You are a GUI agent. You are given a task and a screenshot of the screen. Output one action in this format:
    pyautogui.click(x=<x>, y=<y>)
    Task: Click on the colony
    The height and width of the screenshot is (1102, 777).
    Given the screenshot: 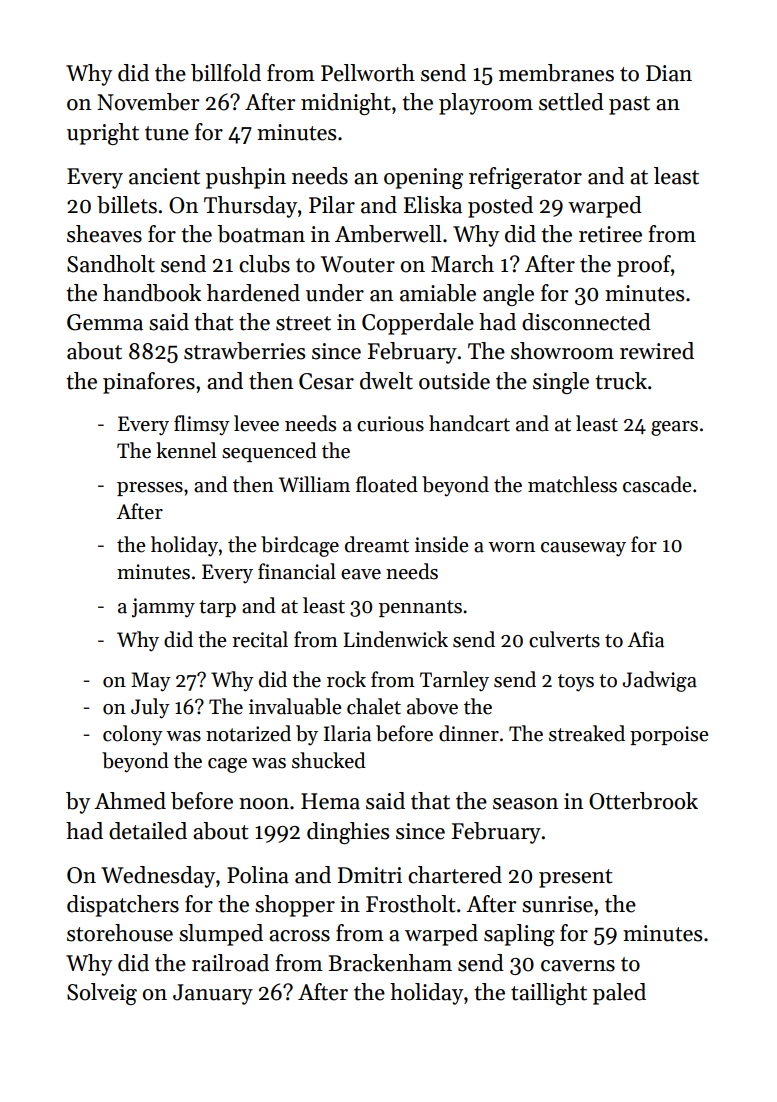 What is the action you would take?
    pyautogui.click(x=133, y=735)
